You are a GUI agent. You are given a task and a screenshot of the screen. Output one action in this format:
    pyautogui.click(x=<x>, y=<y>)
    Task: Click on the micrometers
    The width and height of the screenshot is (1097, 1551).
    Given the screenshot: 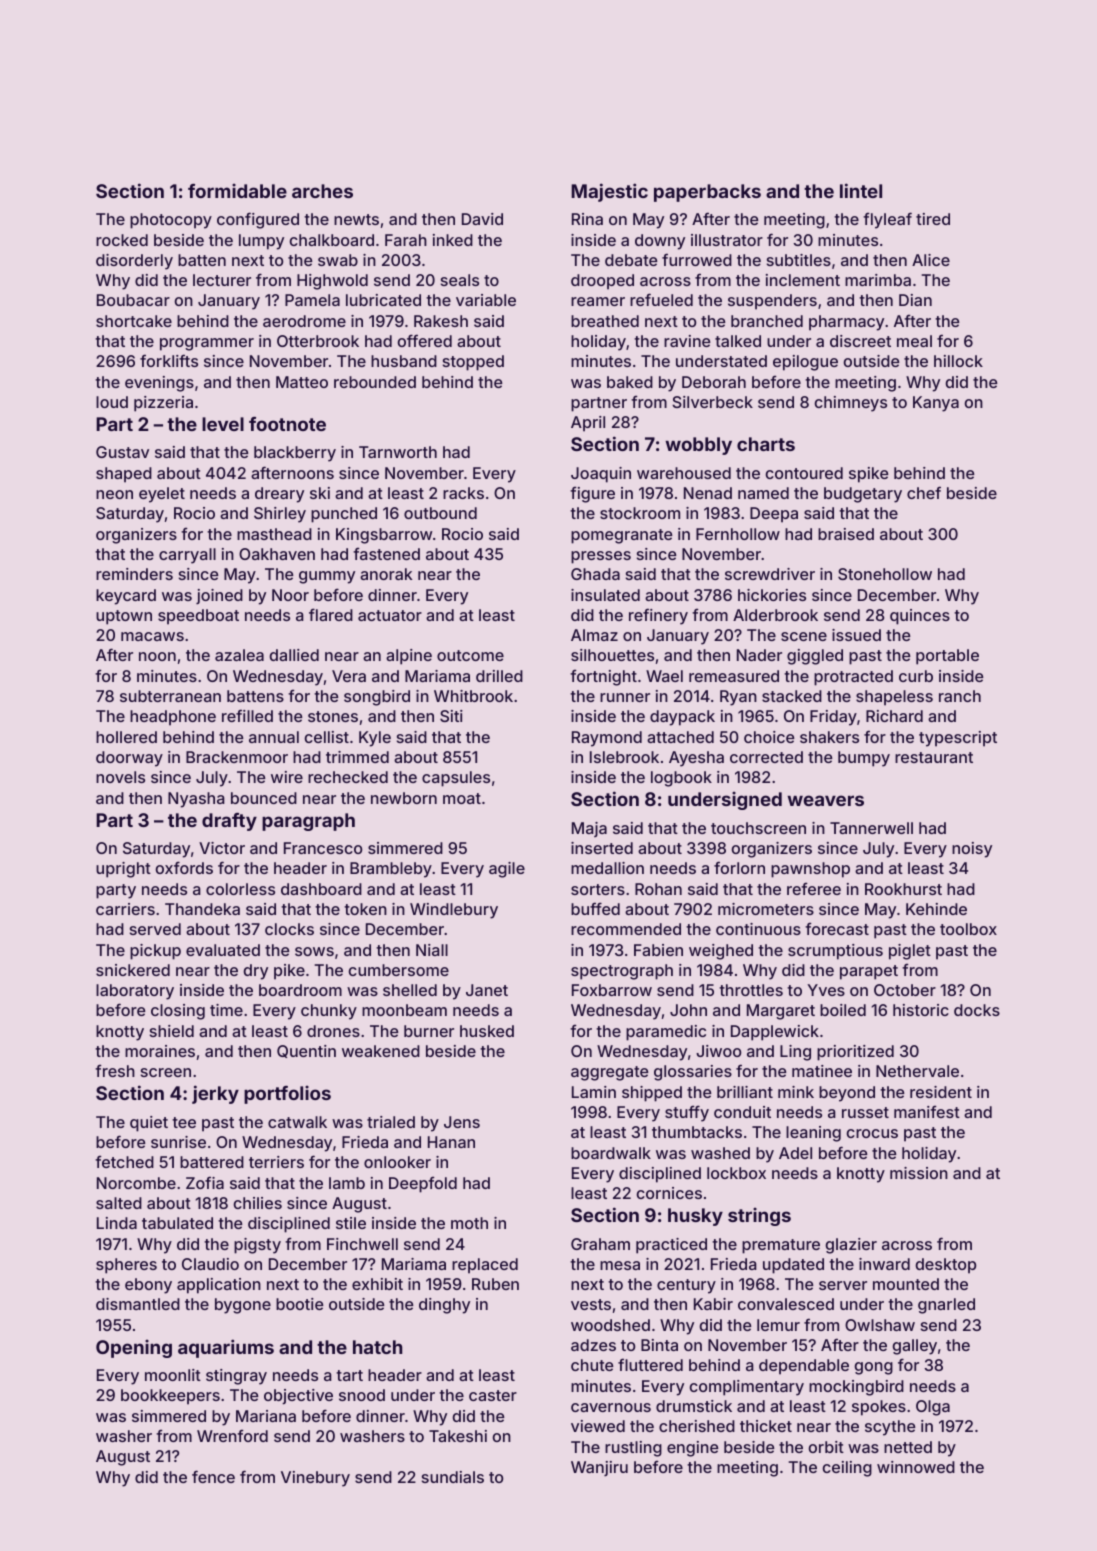 What is the action you would take?
    pyautogui.click(x=766, y=909)
